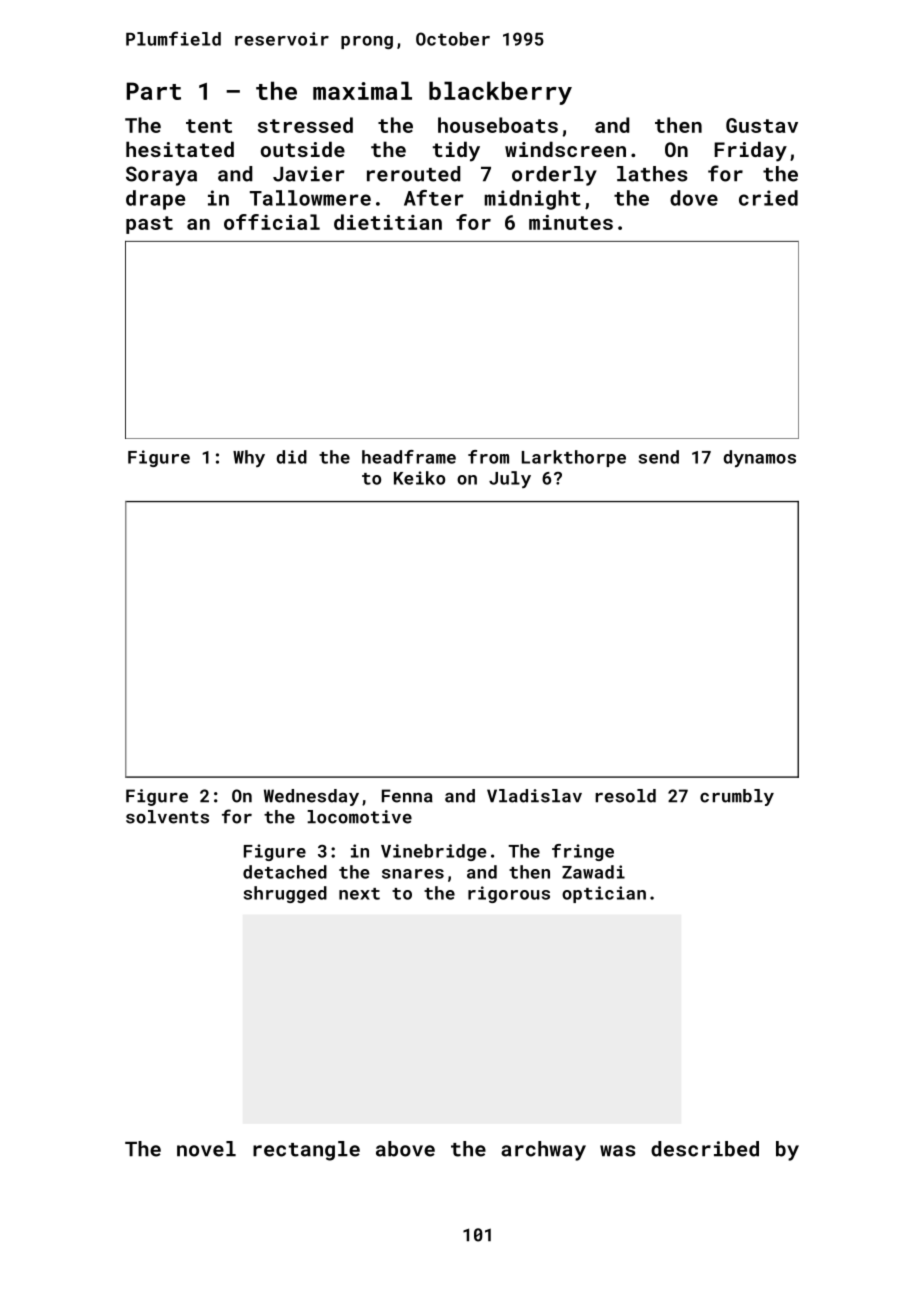 The image size is (924, 1311). I want to click on maximal, so click(362, 90).
